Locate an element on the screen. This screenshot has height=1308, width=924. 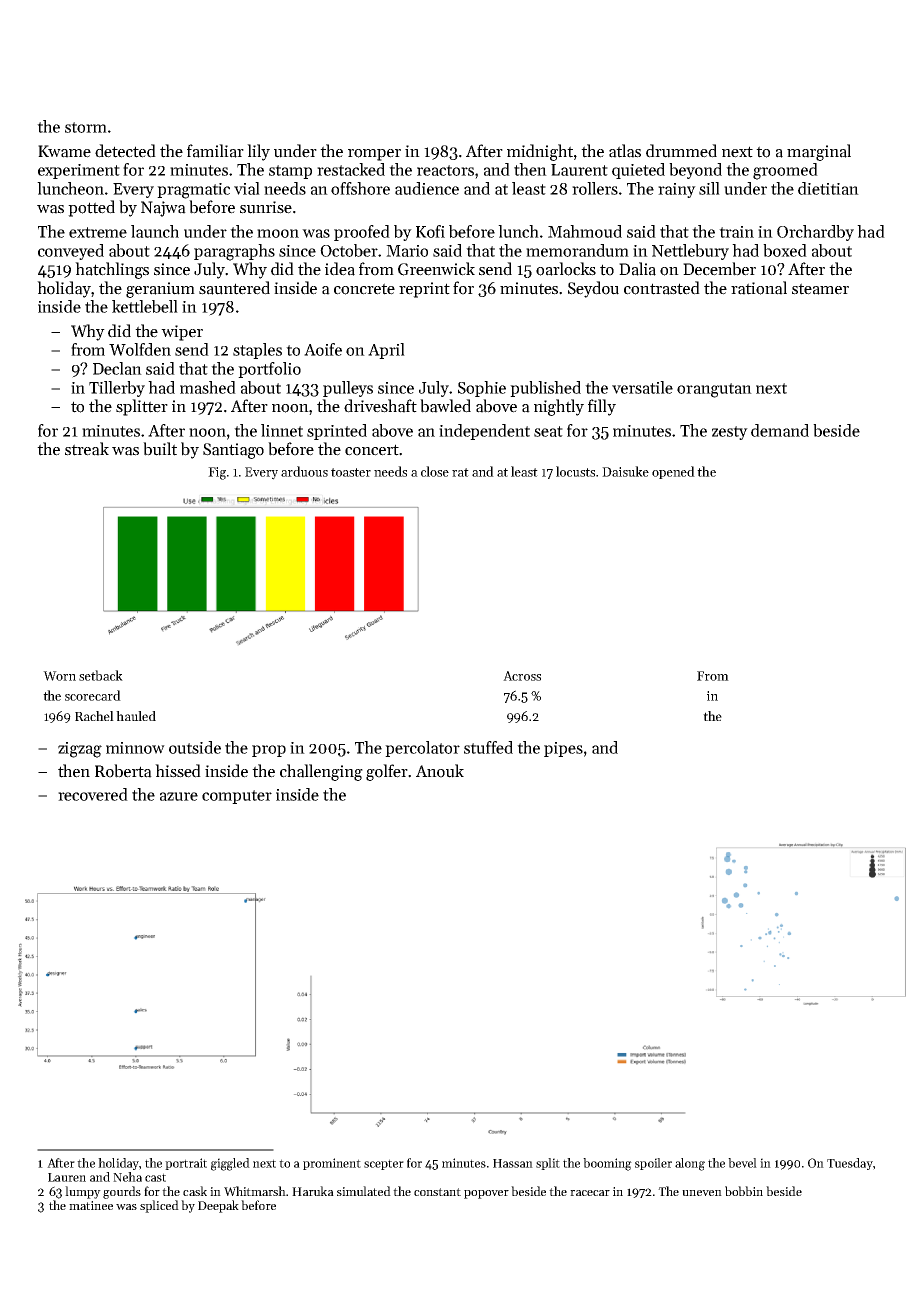
opened is located at coordinates (673, 472).
